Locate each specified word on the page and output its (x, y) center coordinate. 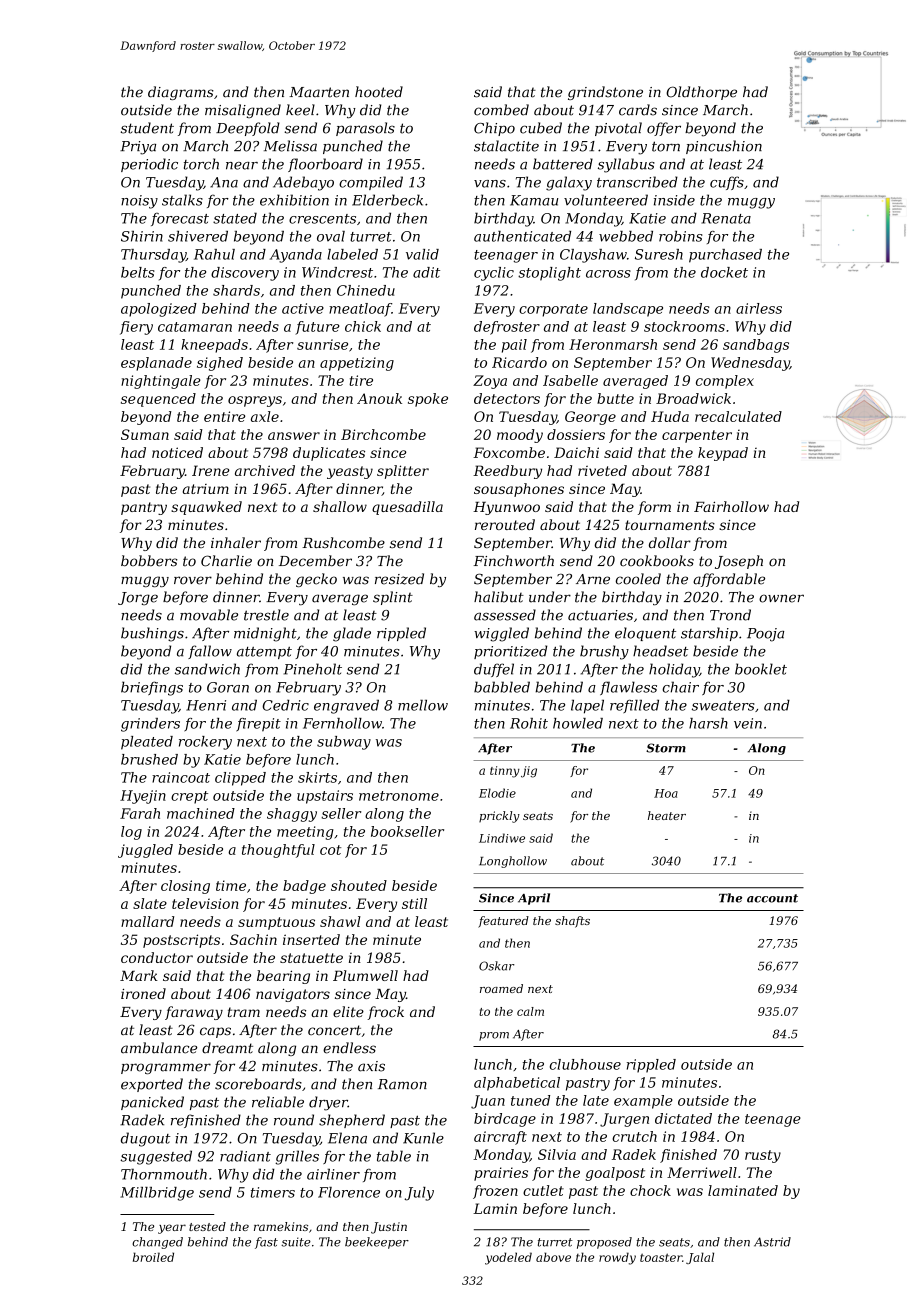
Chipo (494, 129)
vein (748, 723)
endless (349, 1048)
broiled (153, 1257)
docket (724, 272)
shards (236, 290)
